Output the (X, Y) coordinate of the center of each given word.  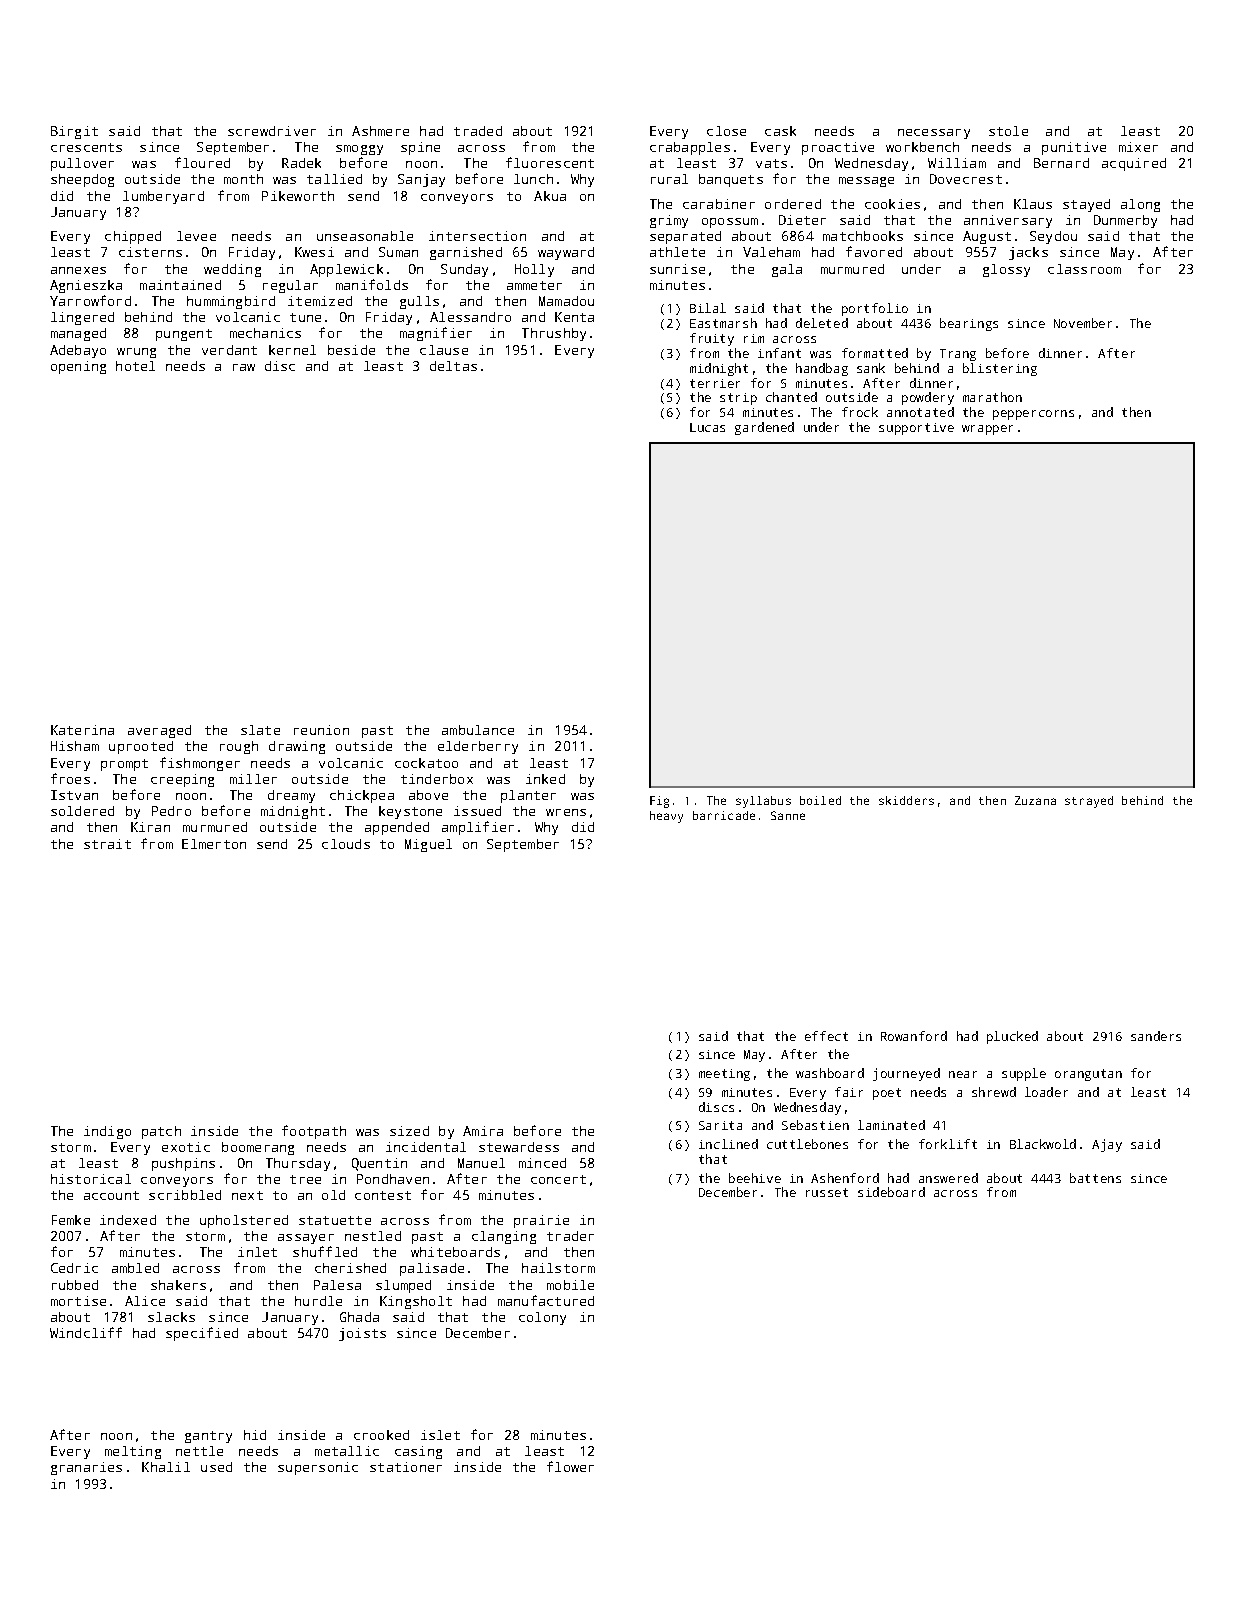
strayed (1089, 802)
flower (570, 1466)
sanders (1156, 1036)
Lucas (707, 427)
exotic (186, 1147)
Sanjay (421, 180)
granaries (86, 1468)
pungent (184, 335)
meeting (724, 1075)
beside (351, 350)
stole (1008, 131)
